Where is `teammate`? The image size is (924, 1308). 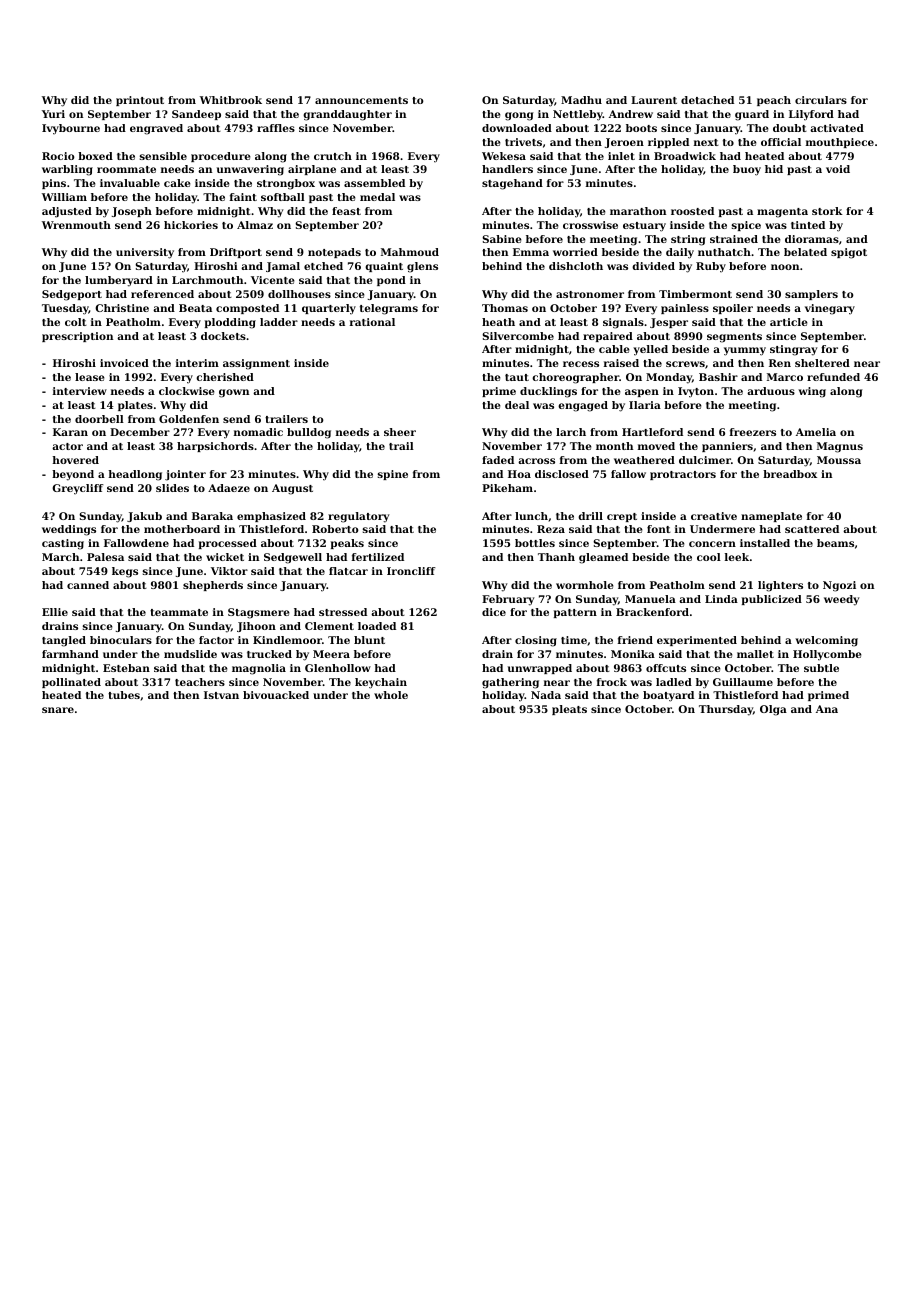 teammate is located at coordinates (179, 612).
